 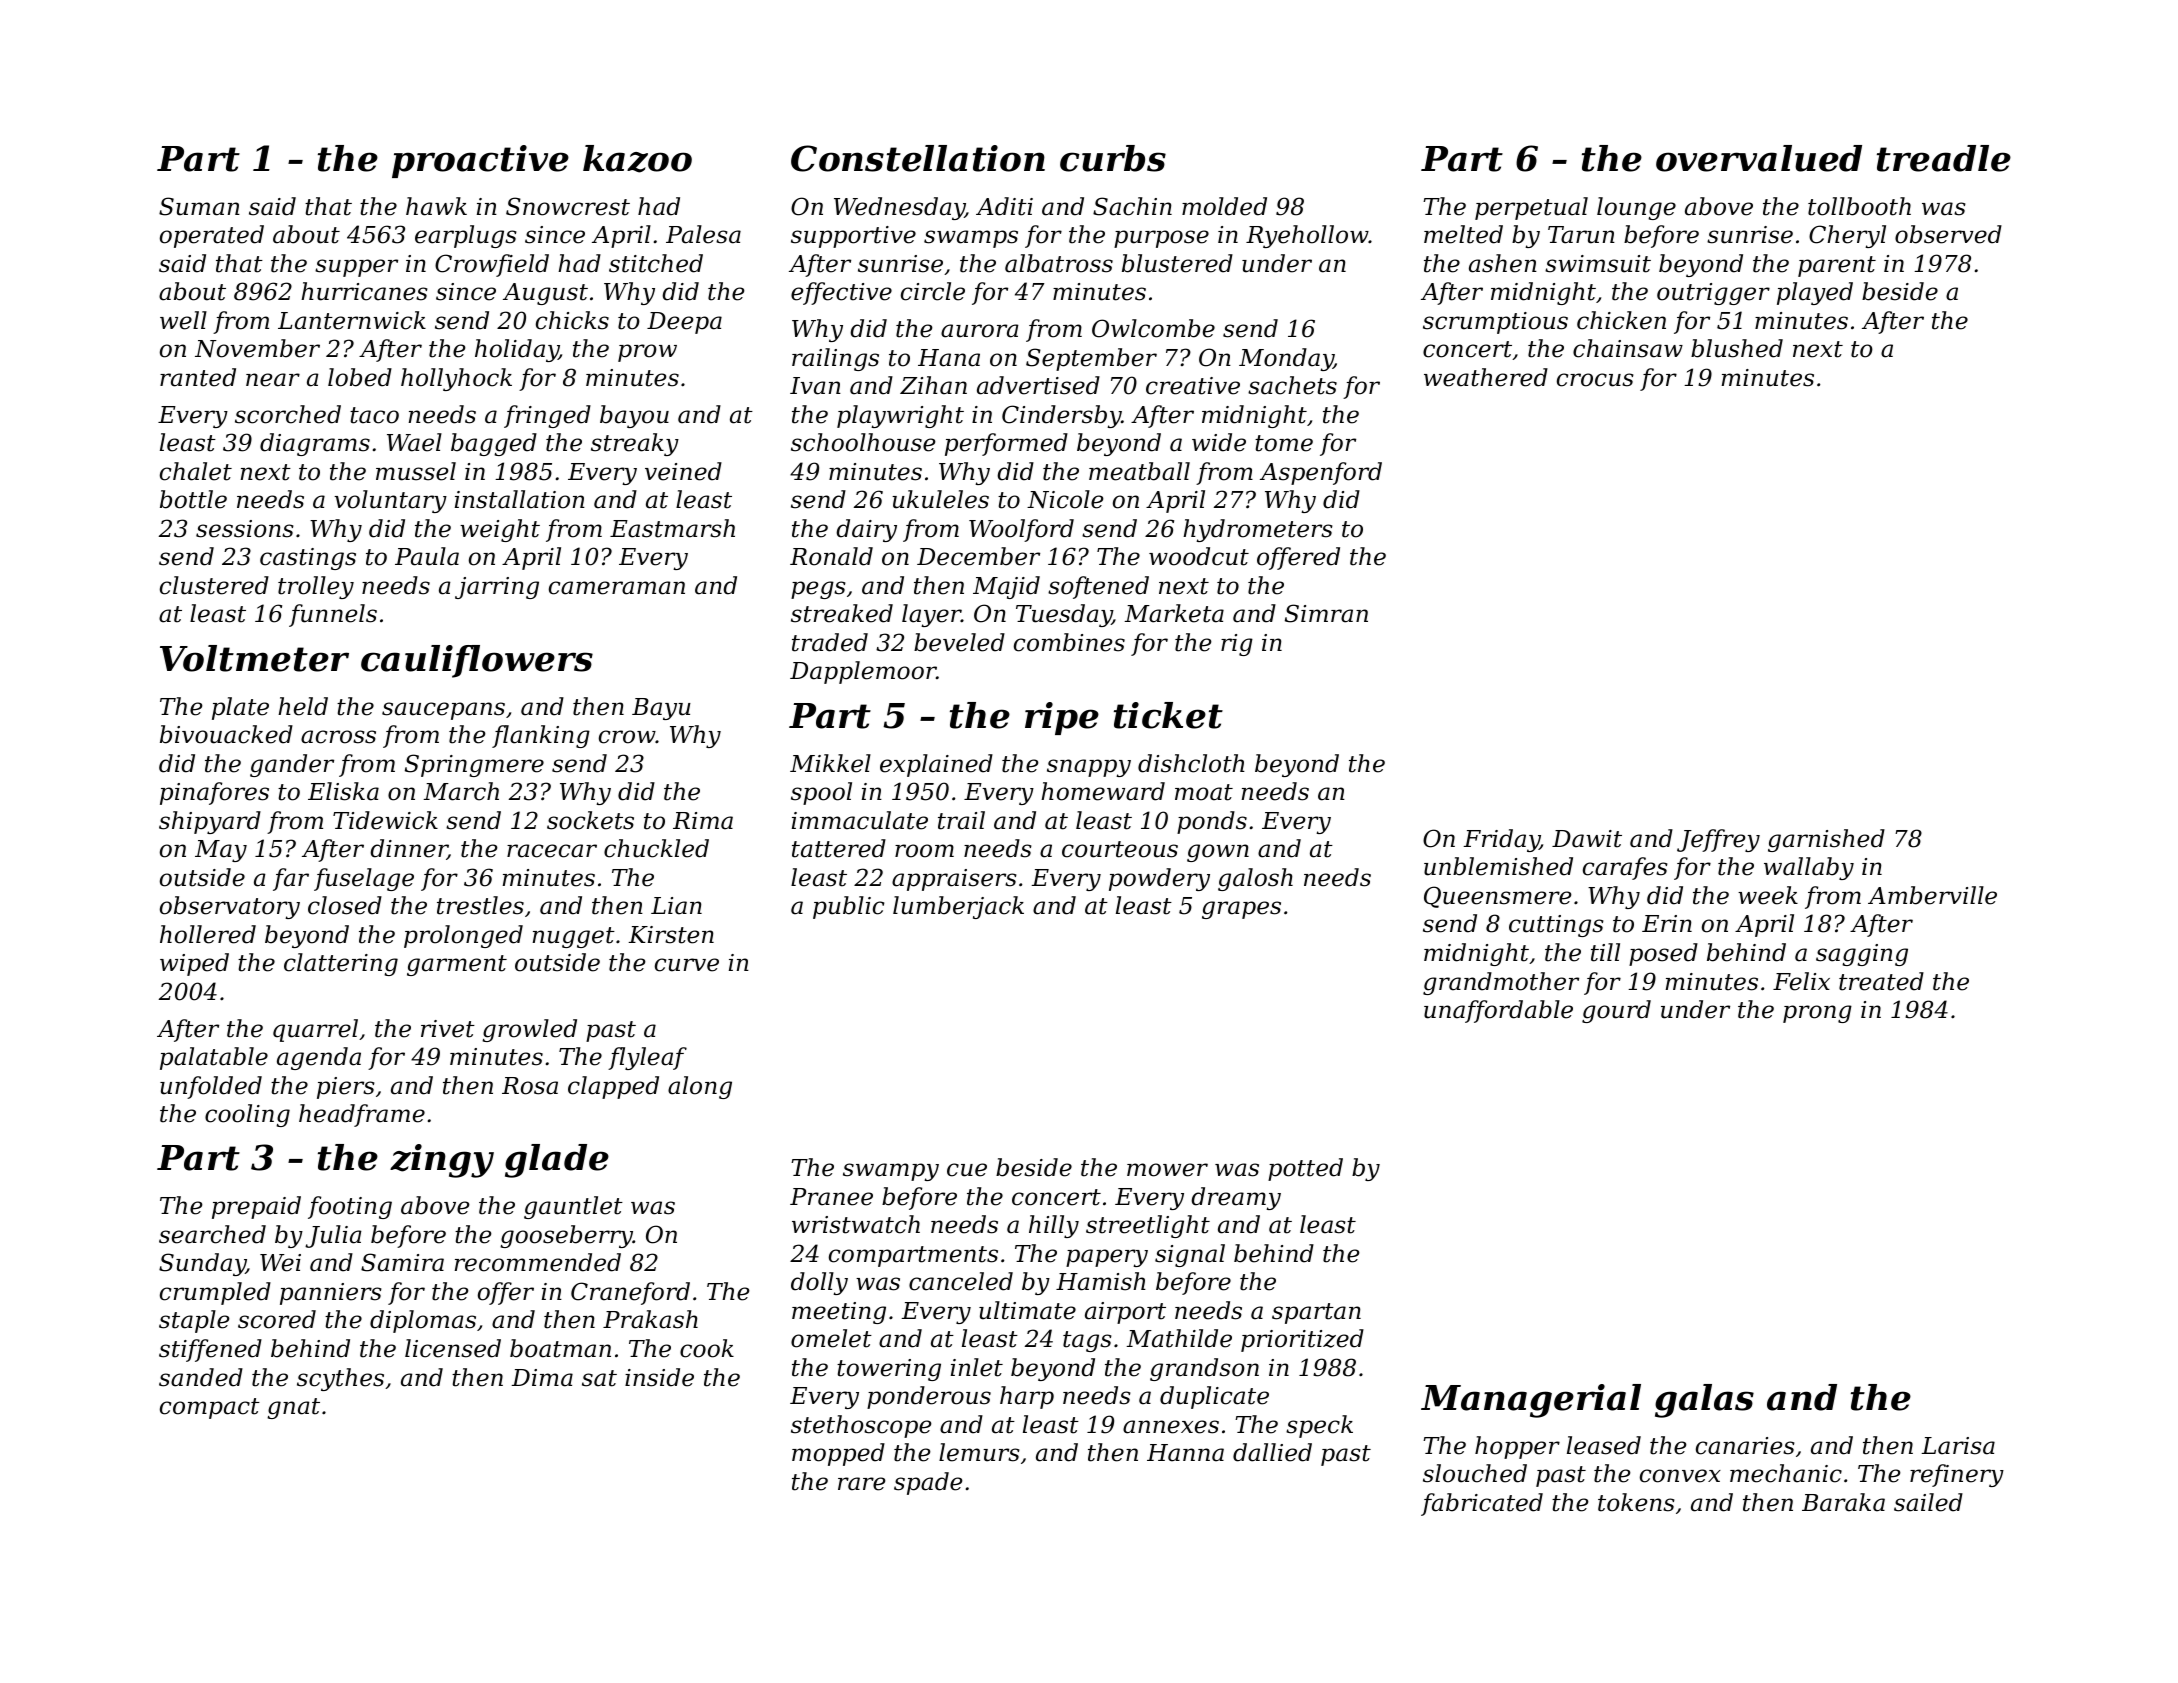 I want to click on Simran, so click(x=1326, y=613).
